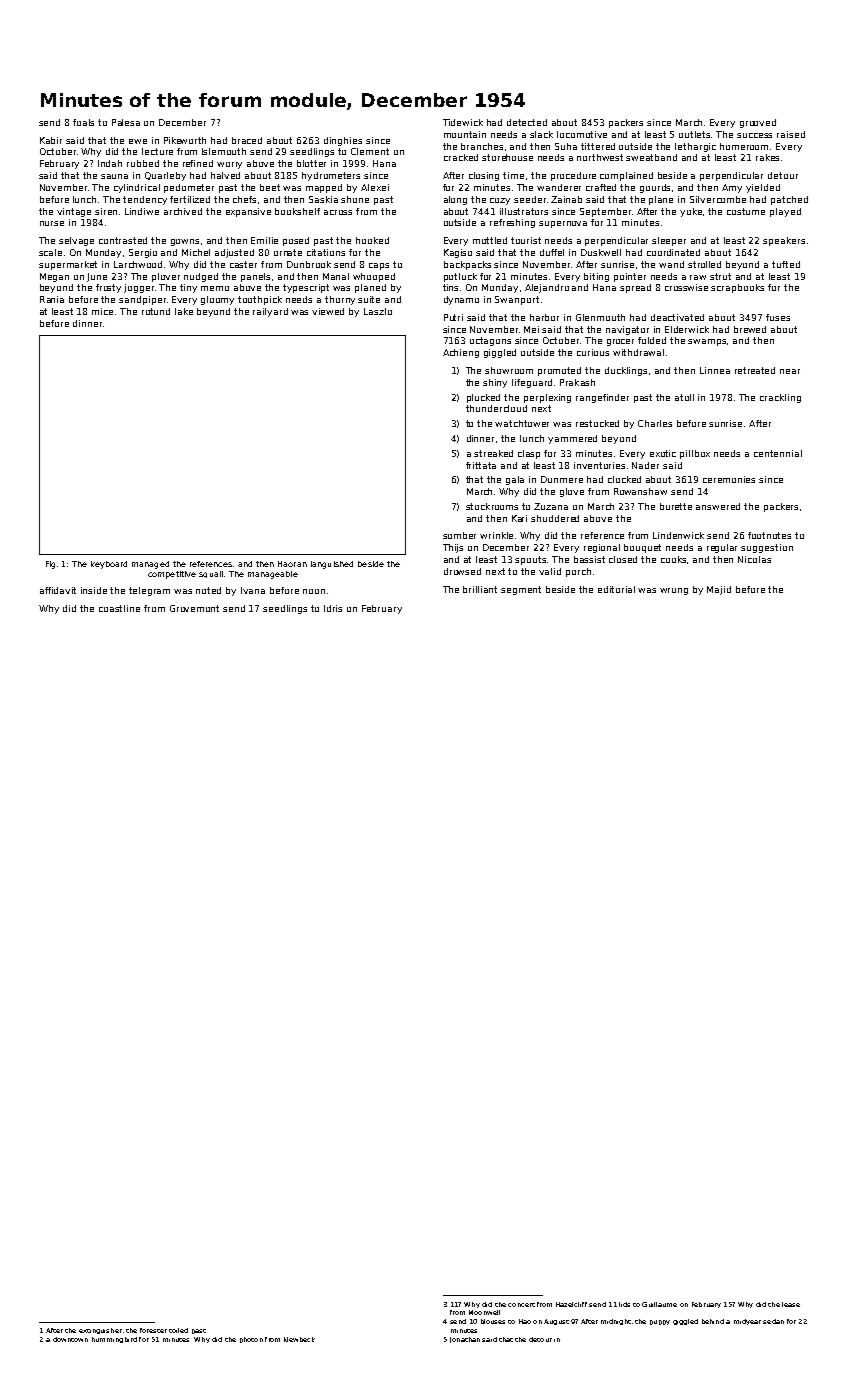  What do you see at coordinates (156, 311) in the screenshot?
I see `rotund` at bounding box center [156, 311].
